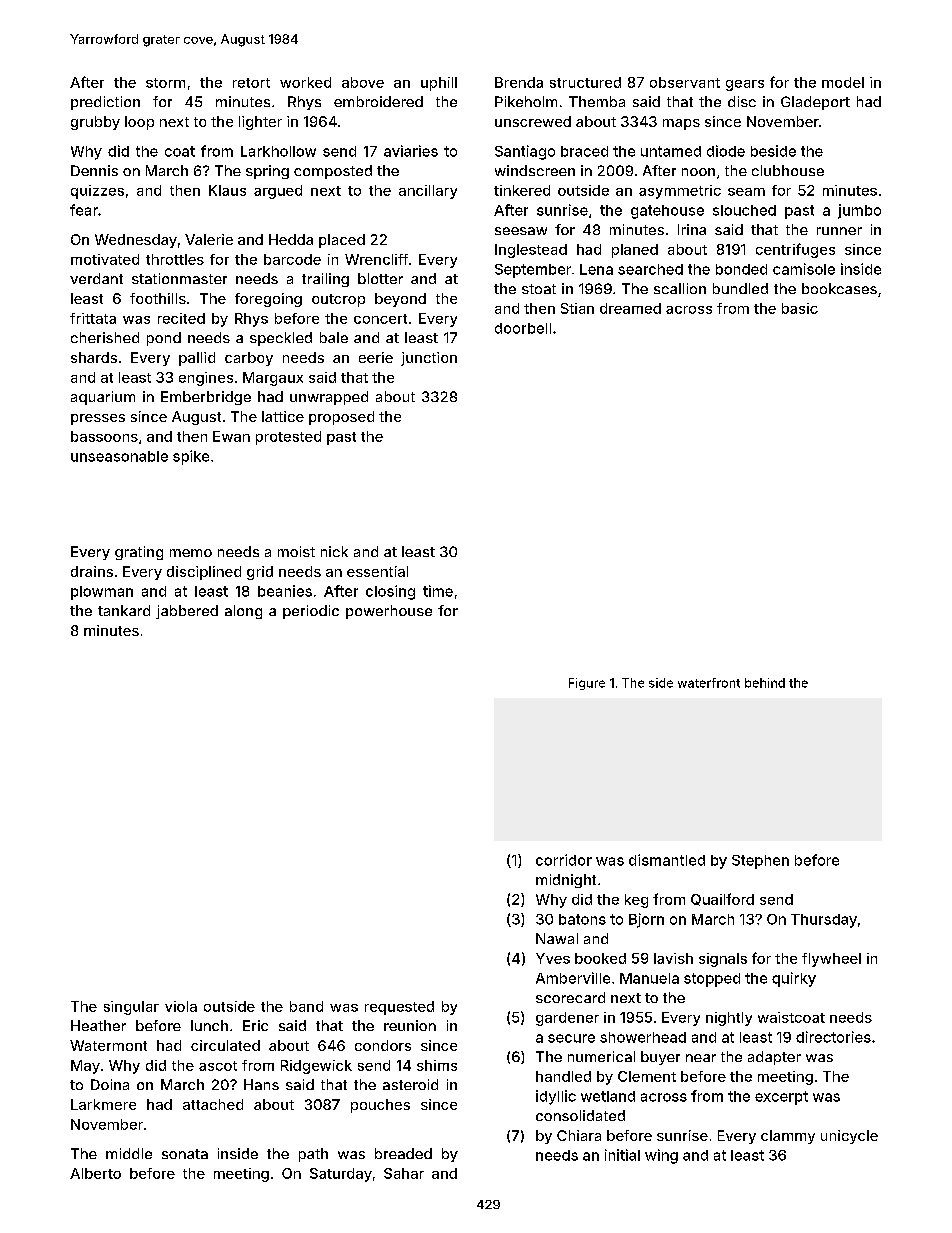 Image resolution: width=952 pixels, height=1233 pixels. I want to click on waterfront, so click(709, 683).
